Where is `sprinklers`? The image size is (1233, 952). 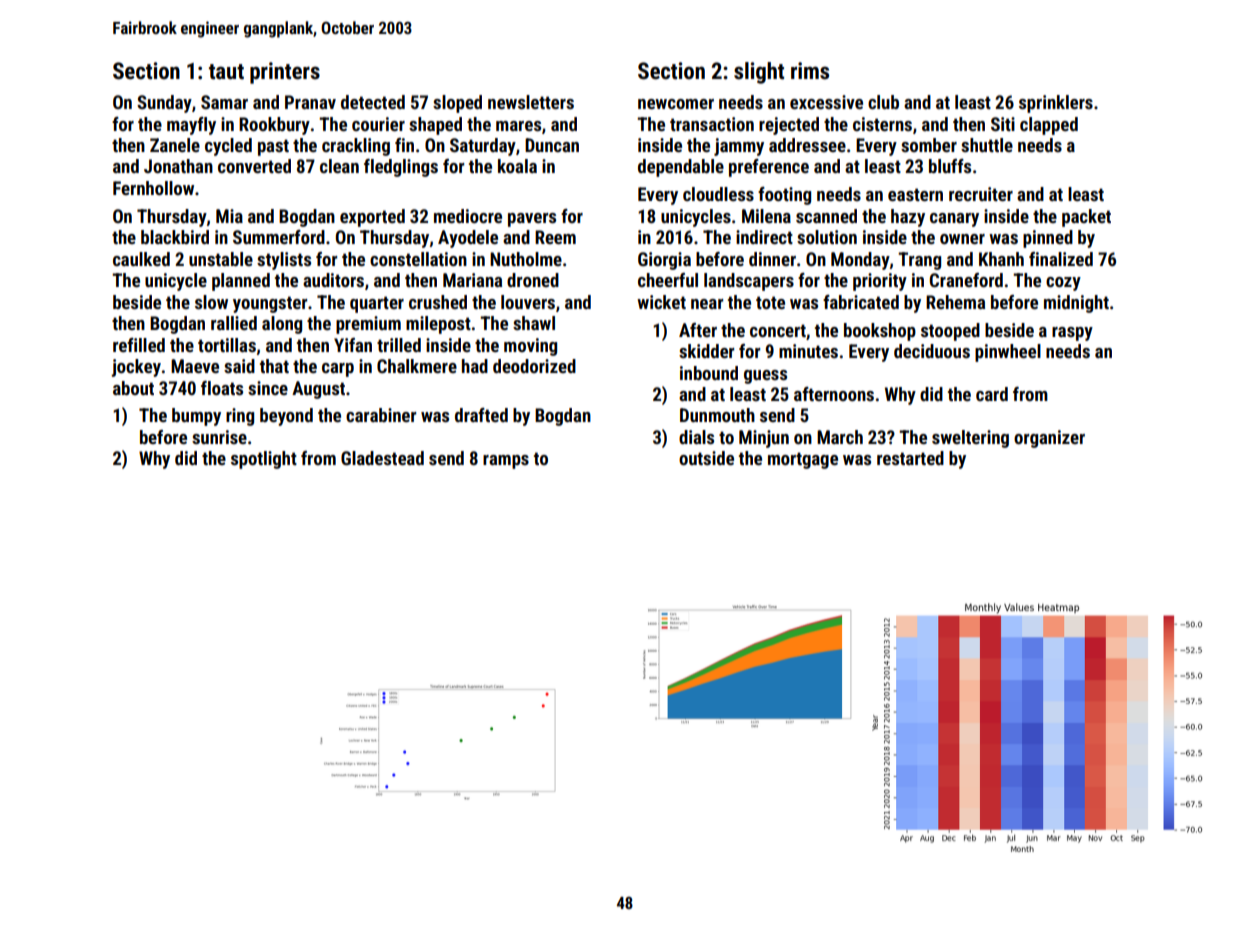 sprinklers is located at coordinates (1056, 104).
